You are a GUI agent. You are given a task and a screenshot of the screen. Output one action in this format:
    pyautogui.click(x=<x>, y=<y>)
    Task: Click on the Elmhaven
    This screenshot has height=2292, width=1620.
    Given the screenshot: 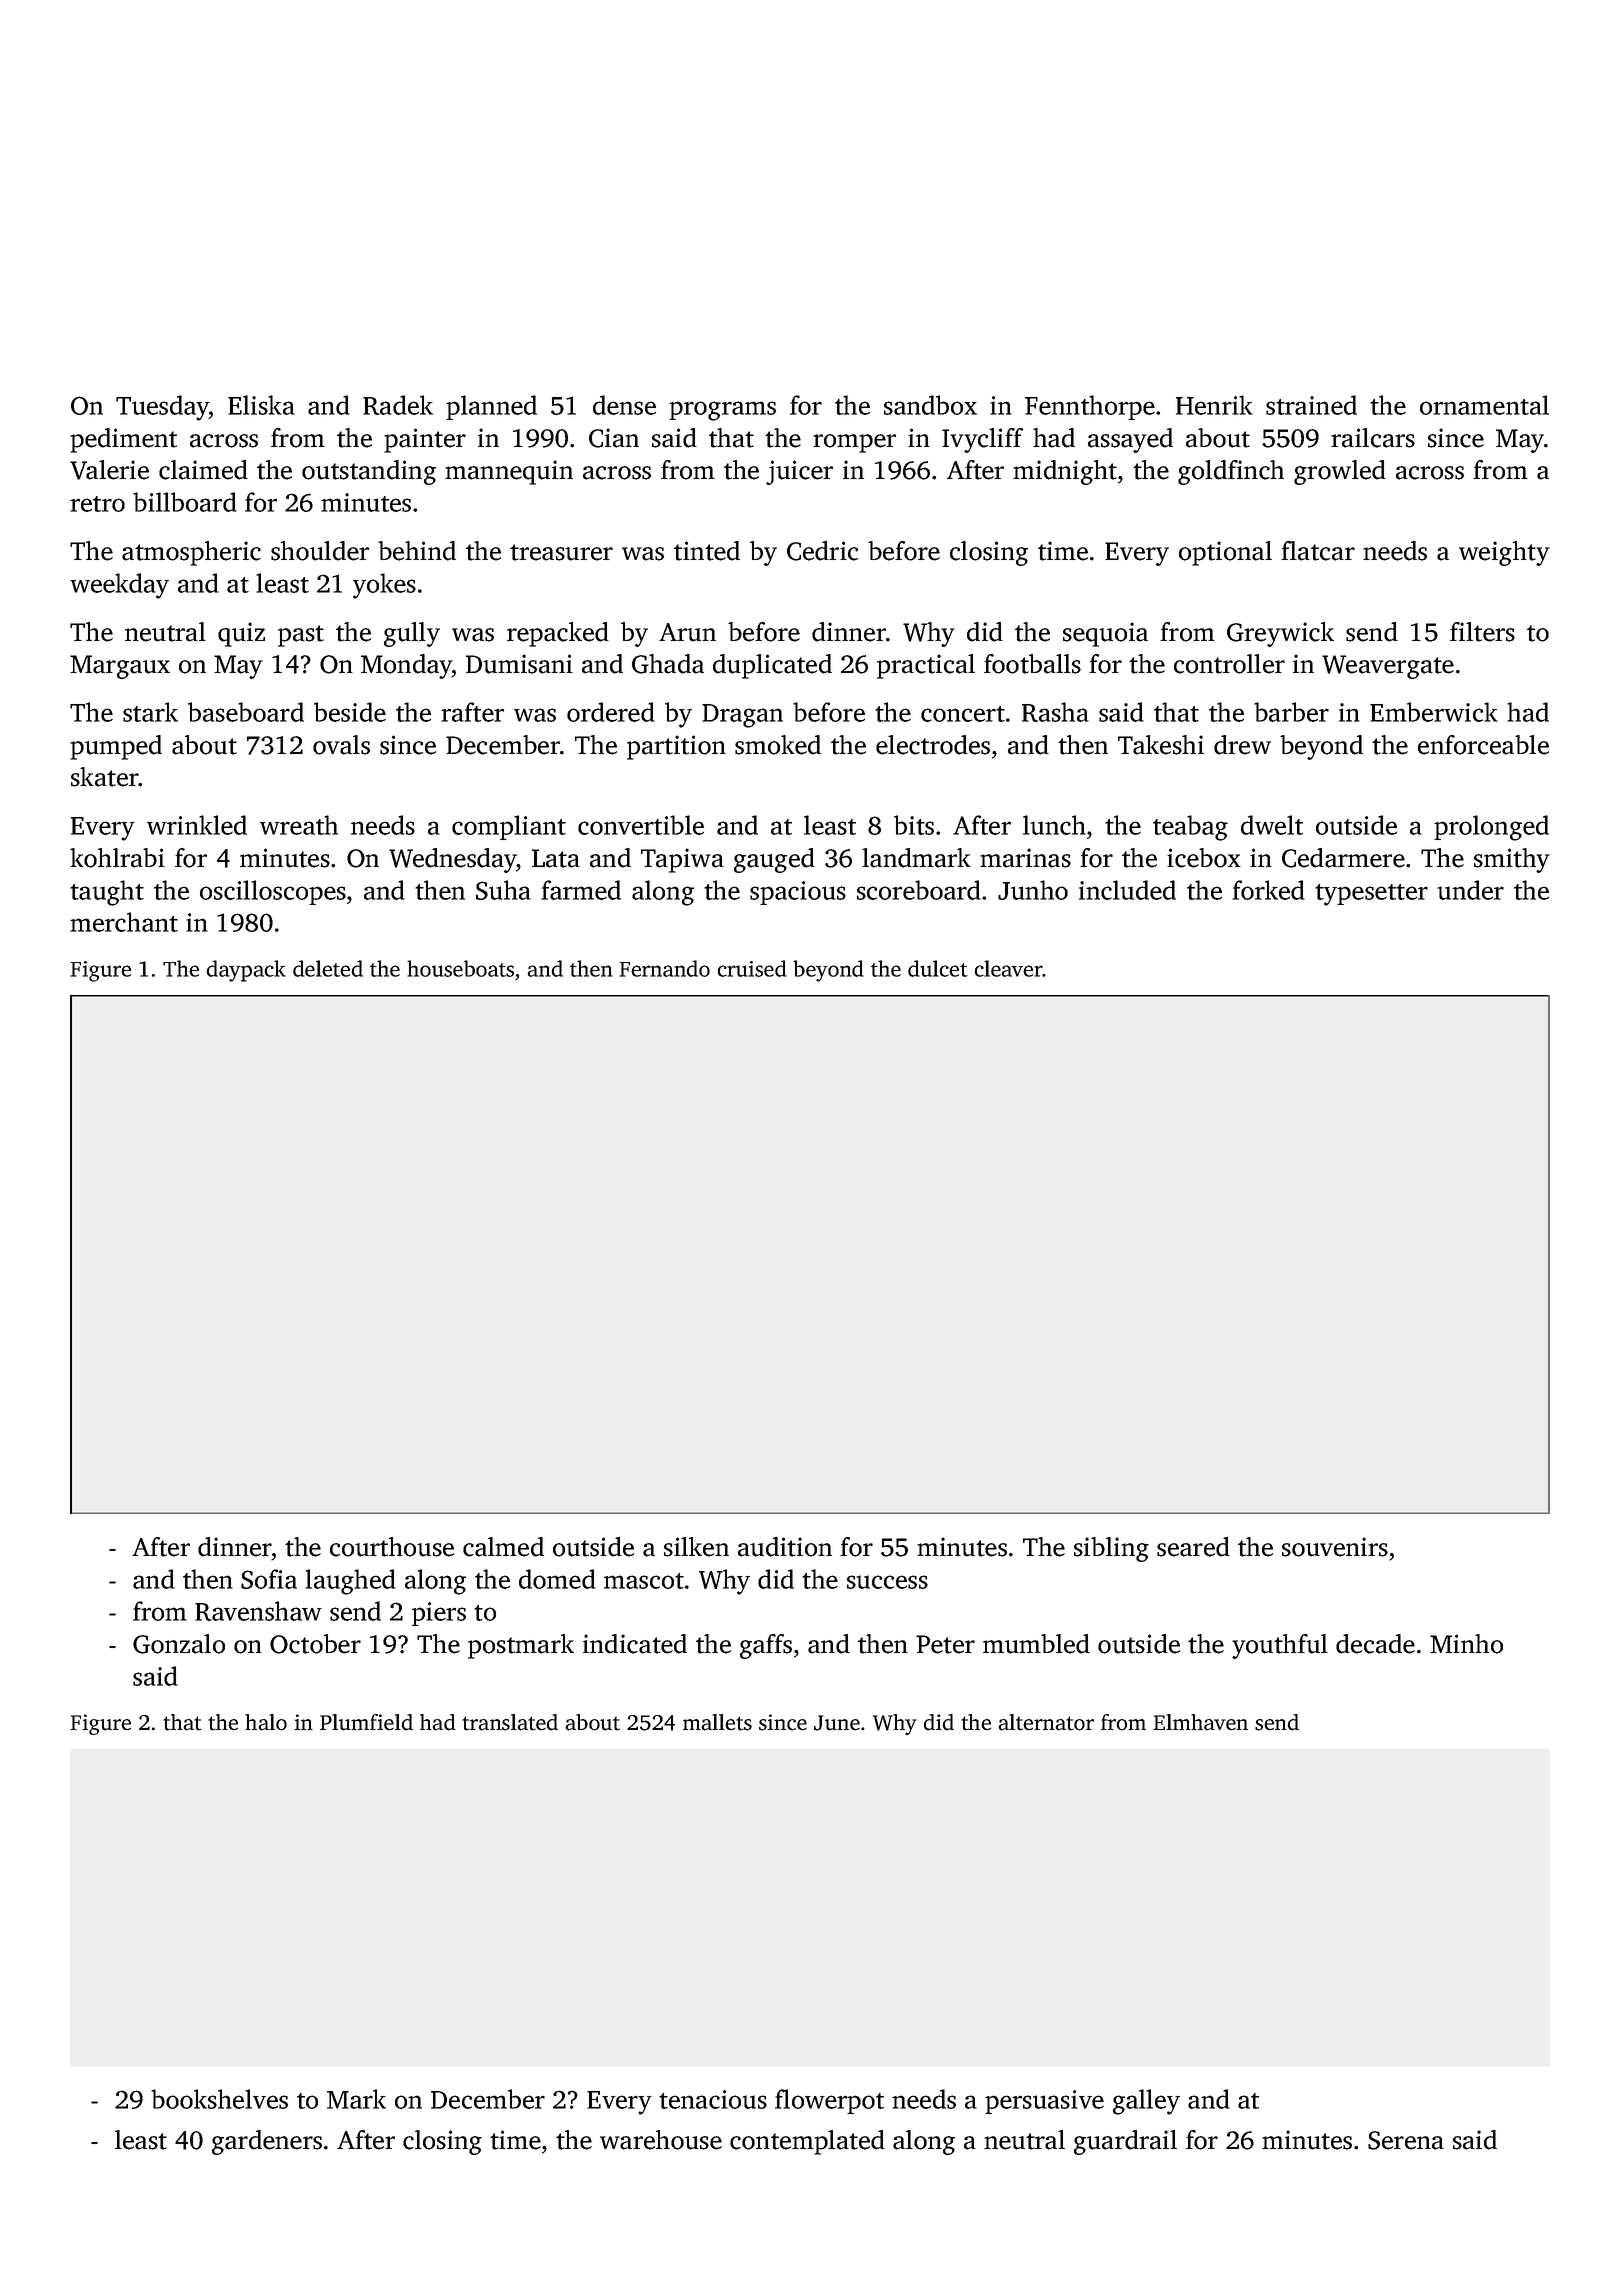 What is the action you would take?
    pyautogui.click(x=1200, y=1722)
